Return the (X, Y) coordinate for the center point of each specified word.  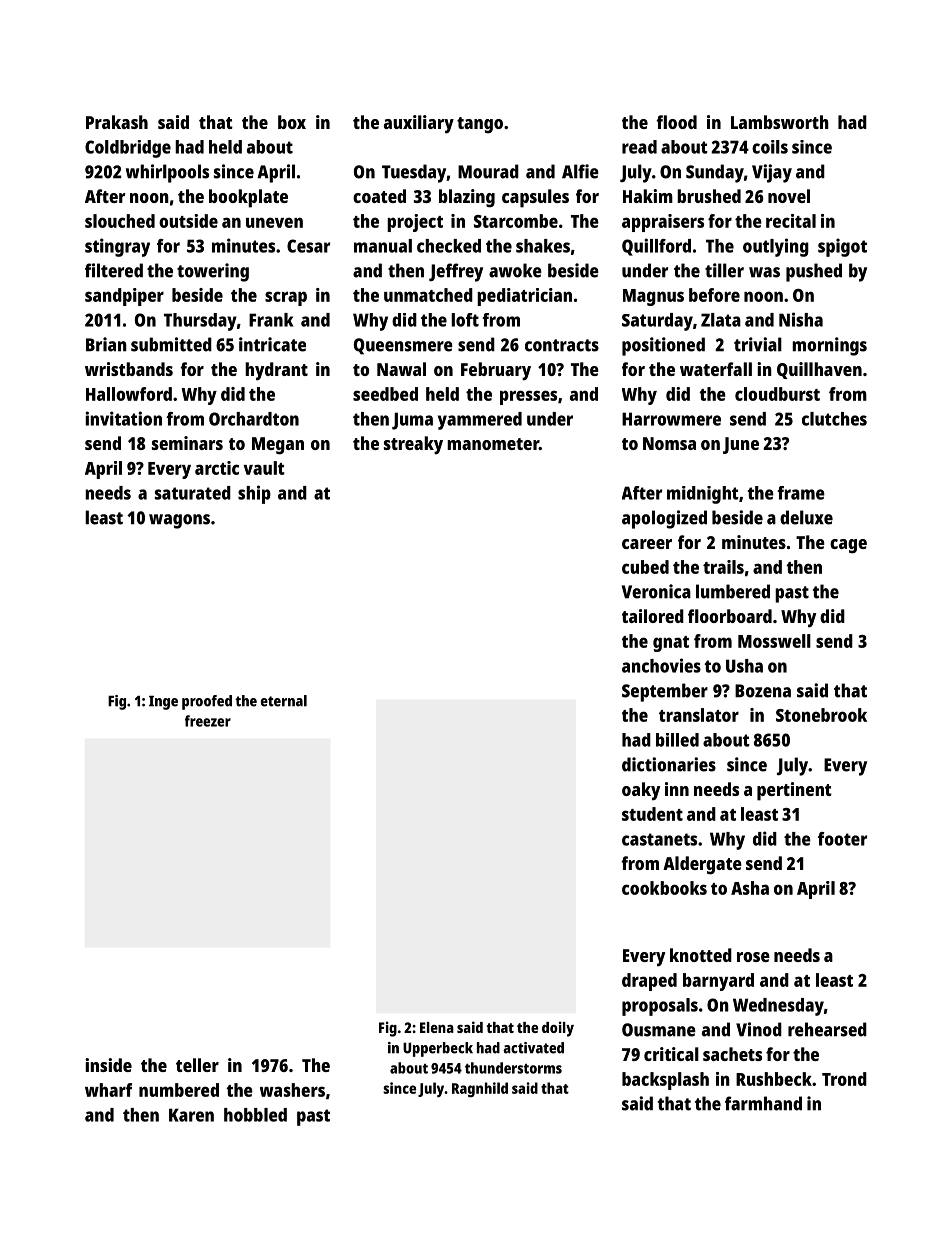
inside (108, 1065)
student (652, 814)
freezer (208, 721)
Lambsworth (780, 122)
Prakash (117, 122)
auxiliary (419, 124)
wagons (179, 521)
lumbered (733, 591)
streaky (413, 445)
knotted (701, 955)
